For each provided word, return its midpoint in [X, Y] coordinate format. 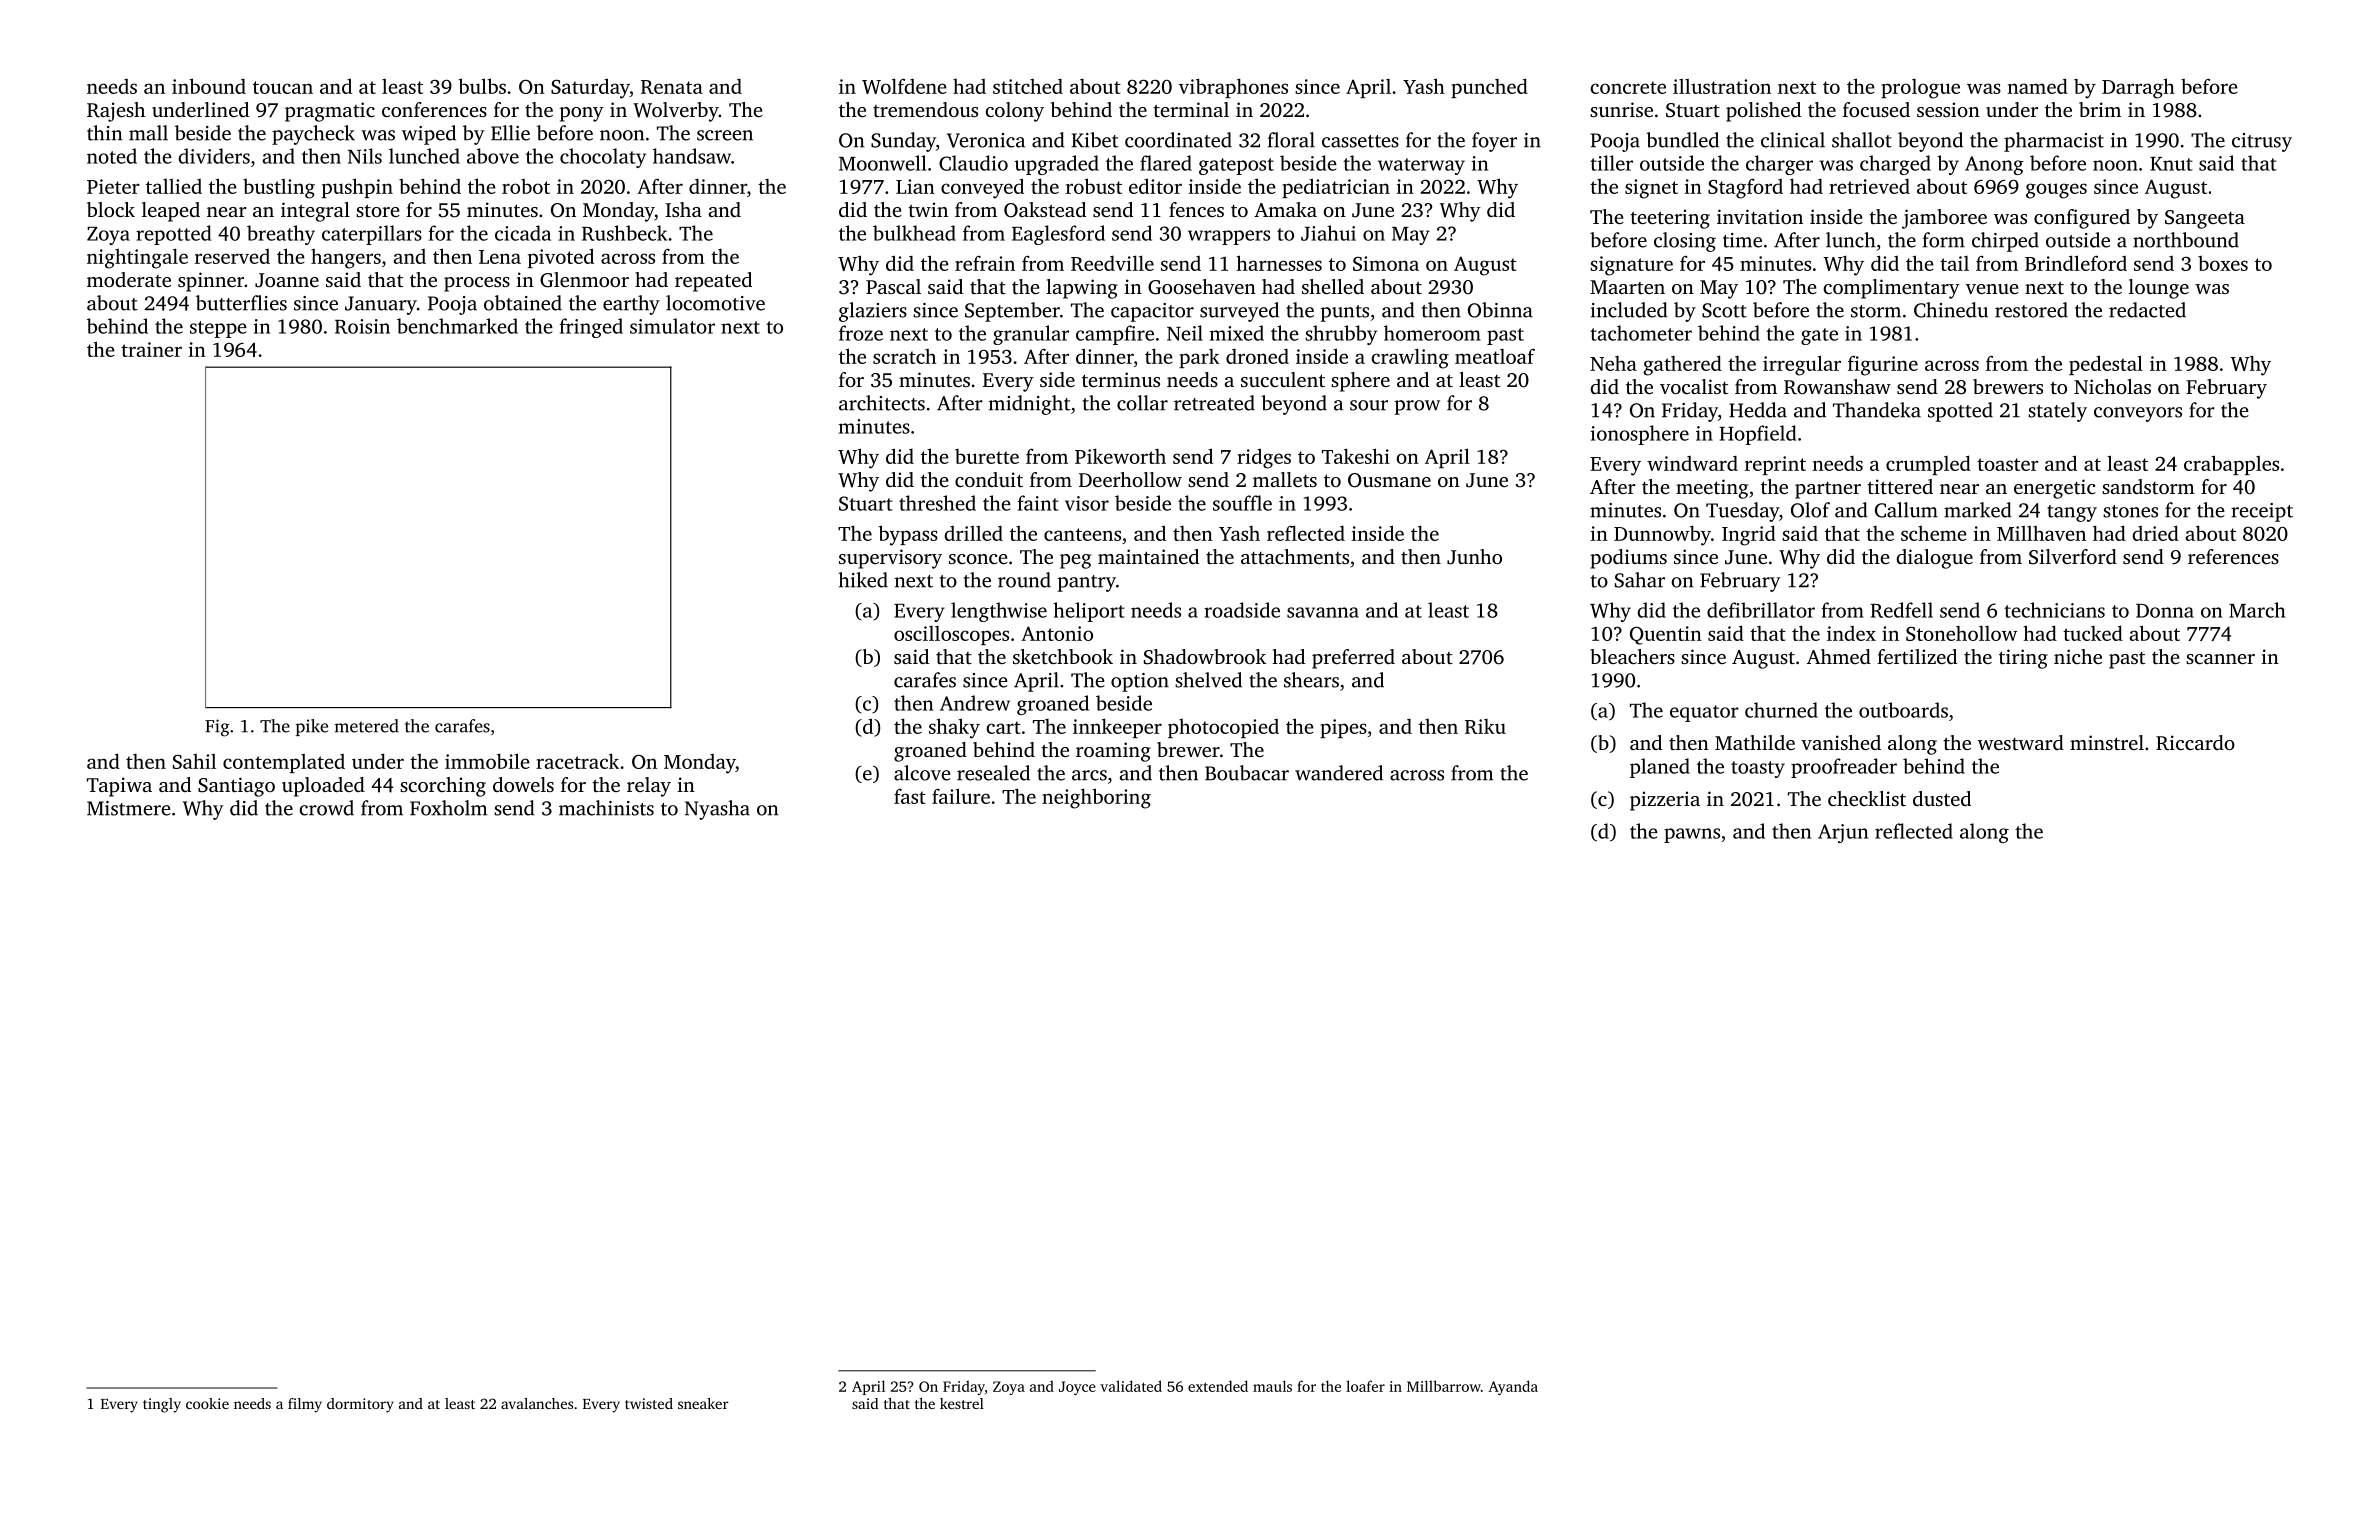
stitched [1028, 86]
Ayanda [1513, 1387]
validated [1131, 1386]
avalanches [537, 1403]
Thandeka [1877, 410]
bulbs [482, 86]
